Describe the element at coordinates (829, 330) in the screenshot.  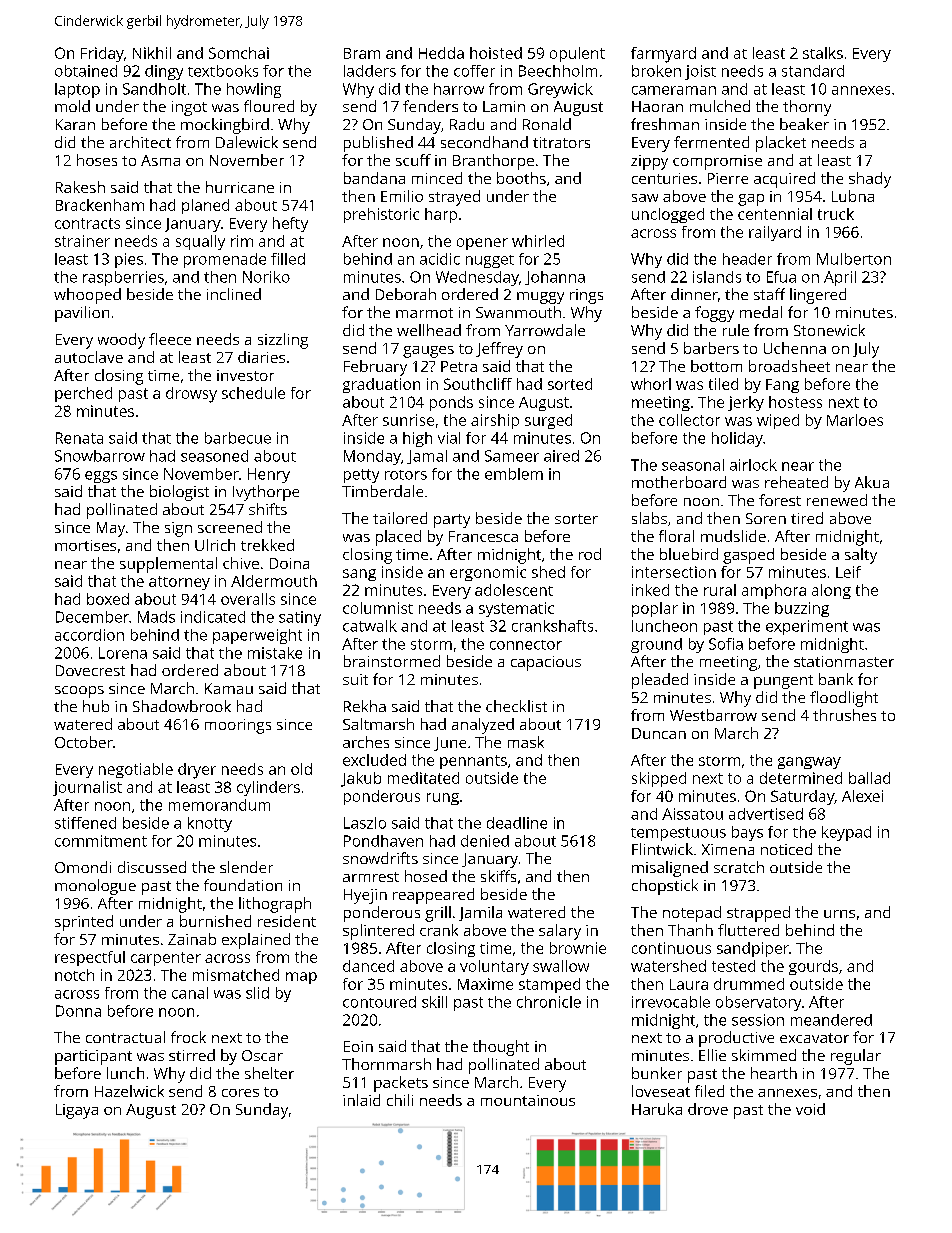
I see `Stonewick` at that location.
